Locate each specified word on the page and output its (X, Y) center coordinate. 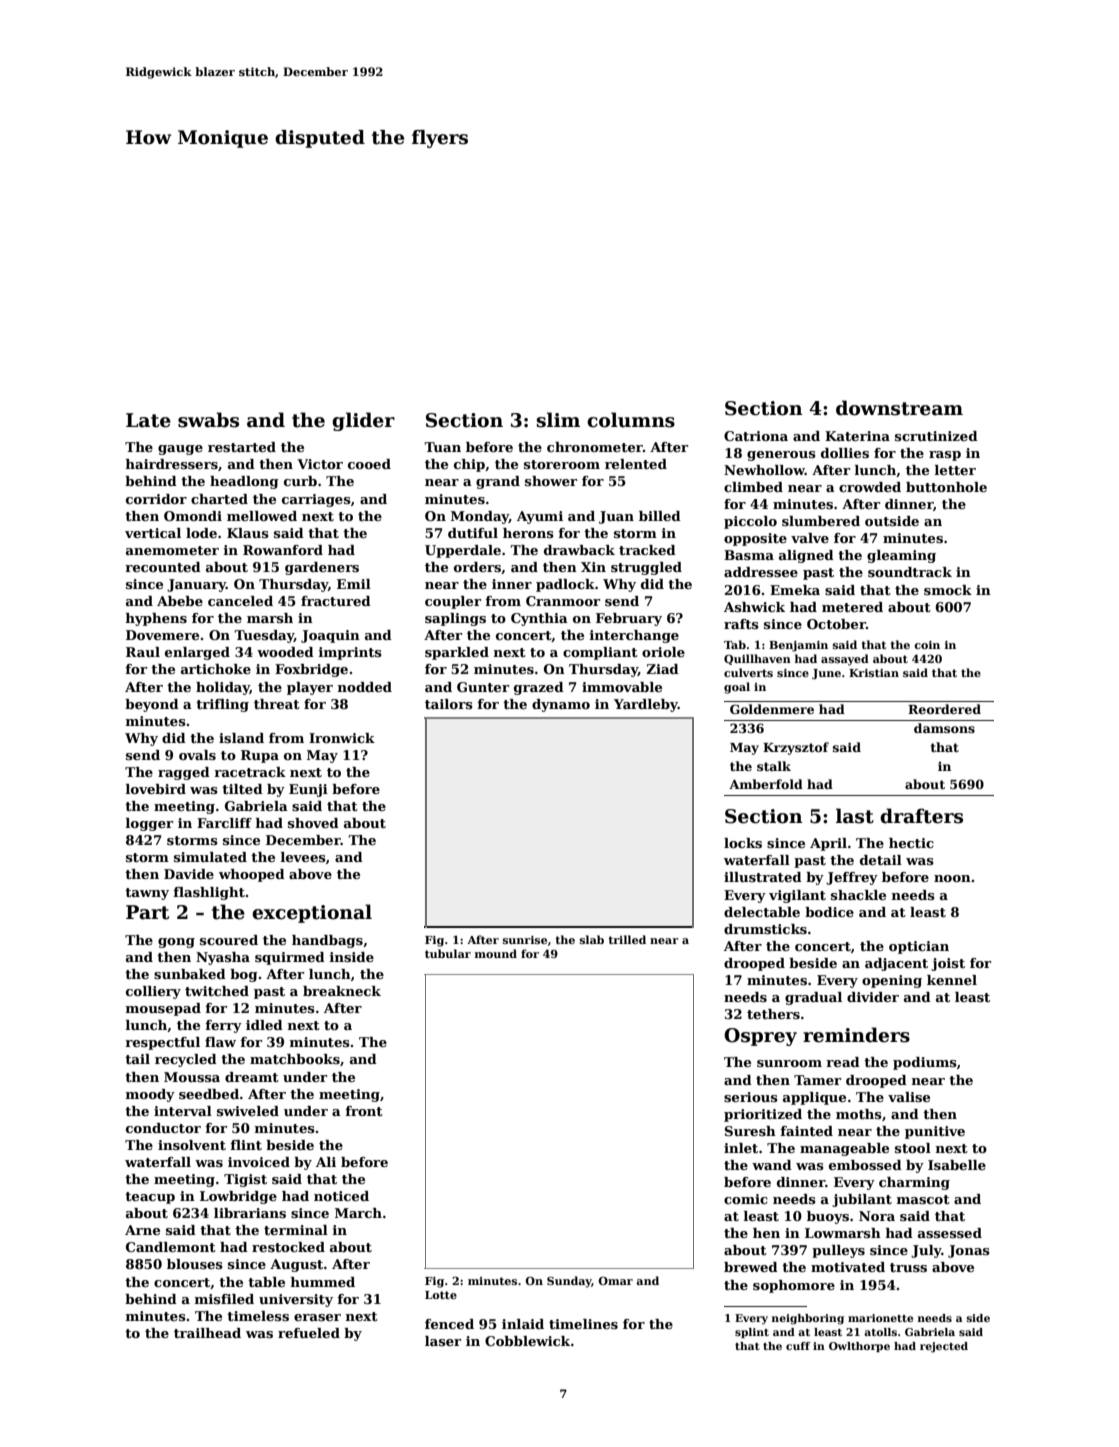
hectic (911, 843)
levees (303, 857)
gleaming (901, 556)
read (843, 1062)
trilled (627, 939)
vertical (153, 533)
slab (592, 939)
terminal (296, 1230)
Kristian (874, 673)
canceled (240, 601)
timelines (583, 1324)
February (629, 619)
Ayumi (540, 517)
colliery (153, 992)
